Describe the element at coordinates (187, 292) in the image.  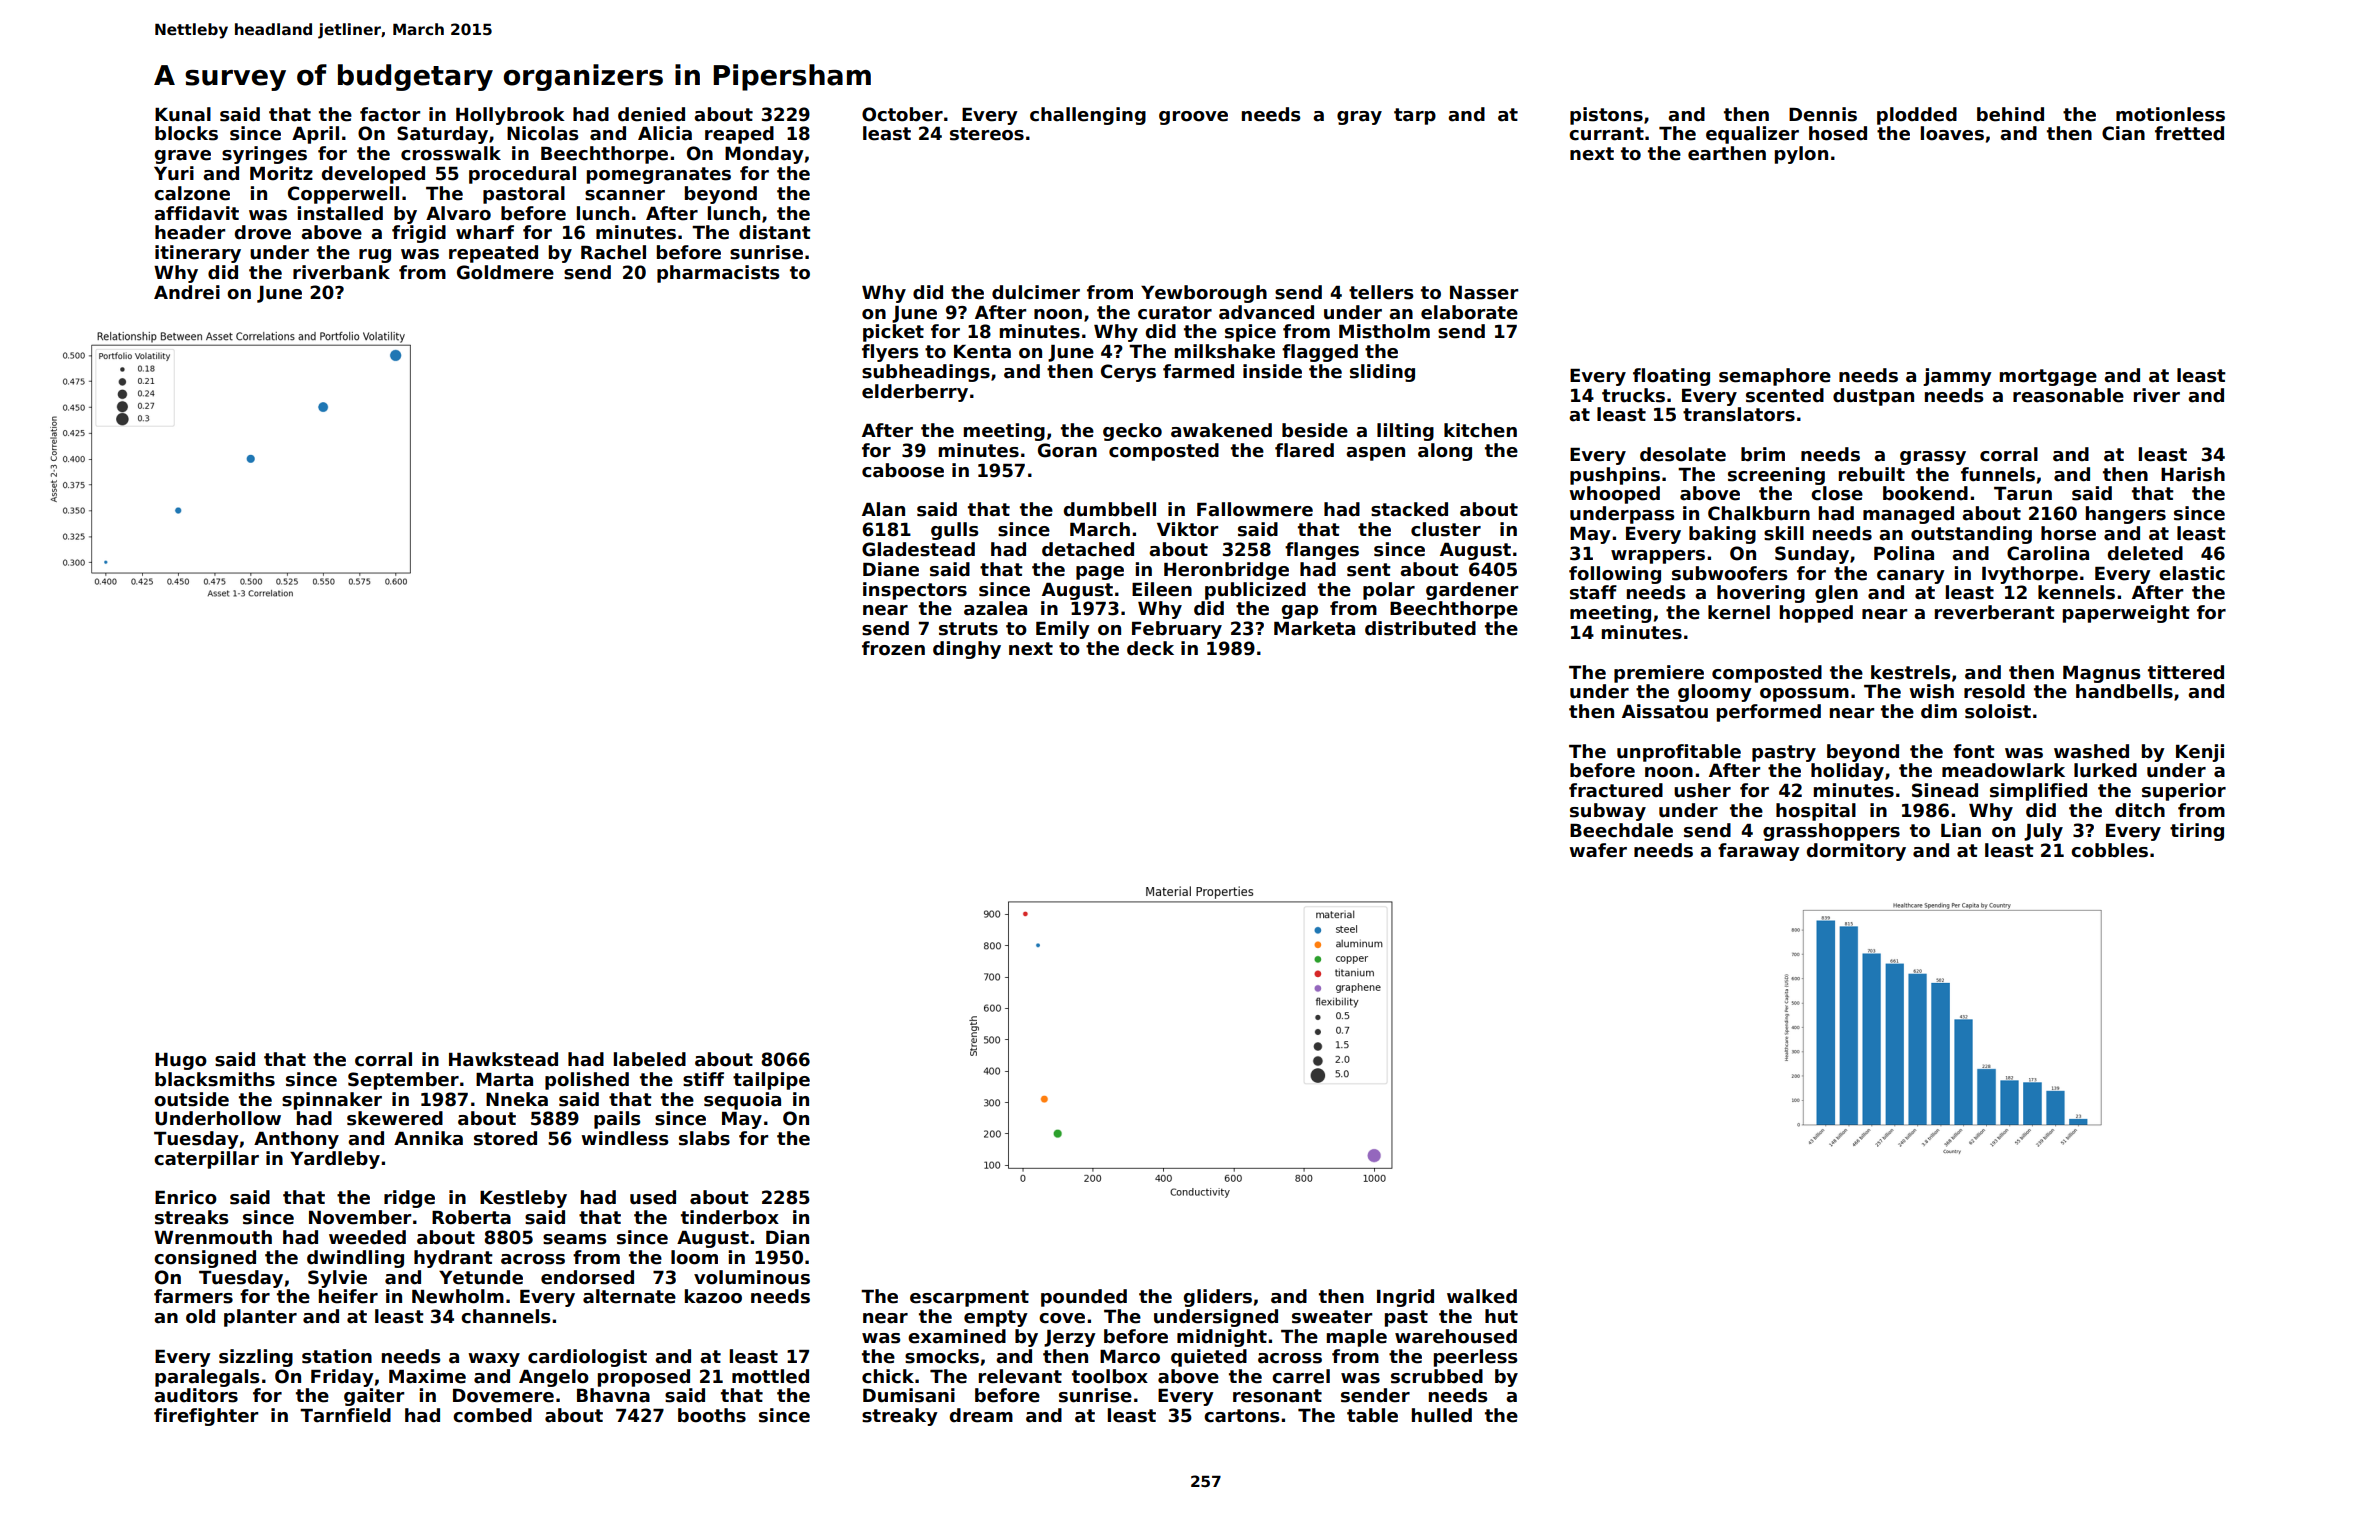
I see `Andrei` at that location.
